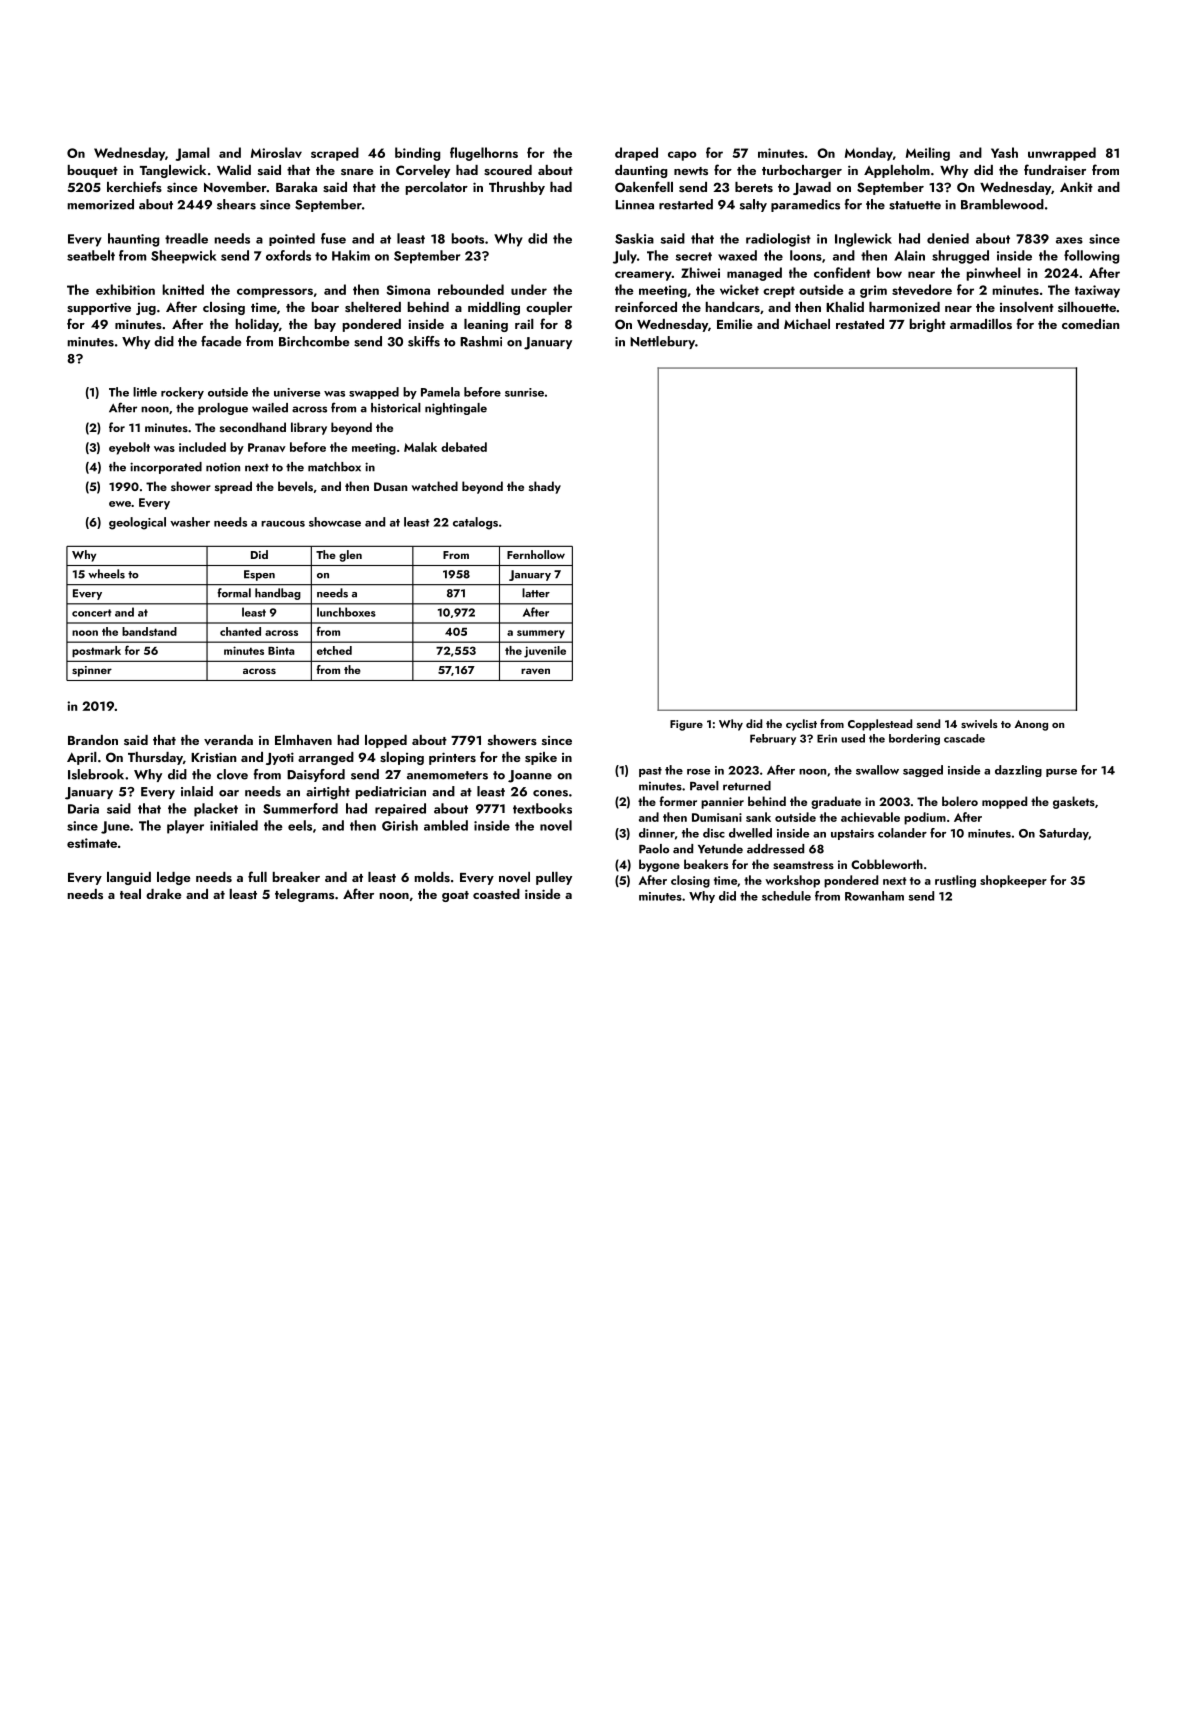 The image size is (1187, 1719). What do you see at coordinates (928, 325) in the screenshot?
I see `bright` at bounding box center [928, 325].
